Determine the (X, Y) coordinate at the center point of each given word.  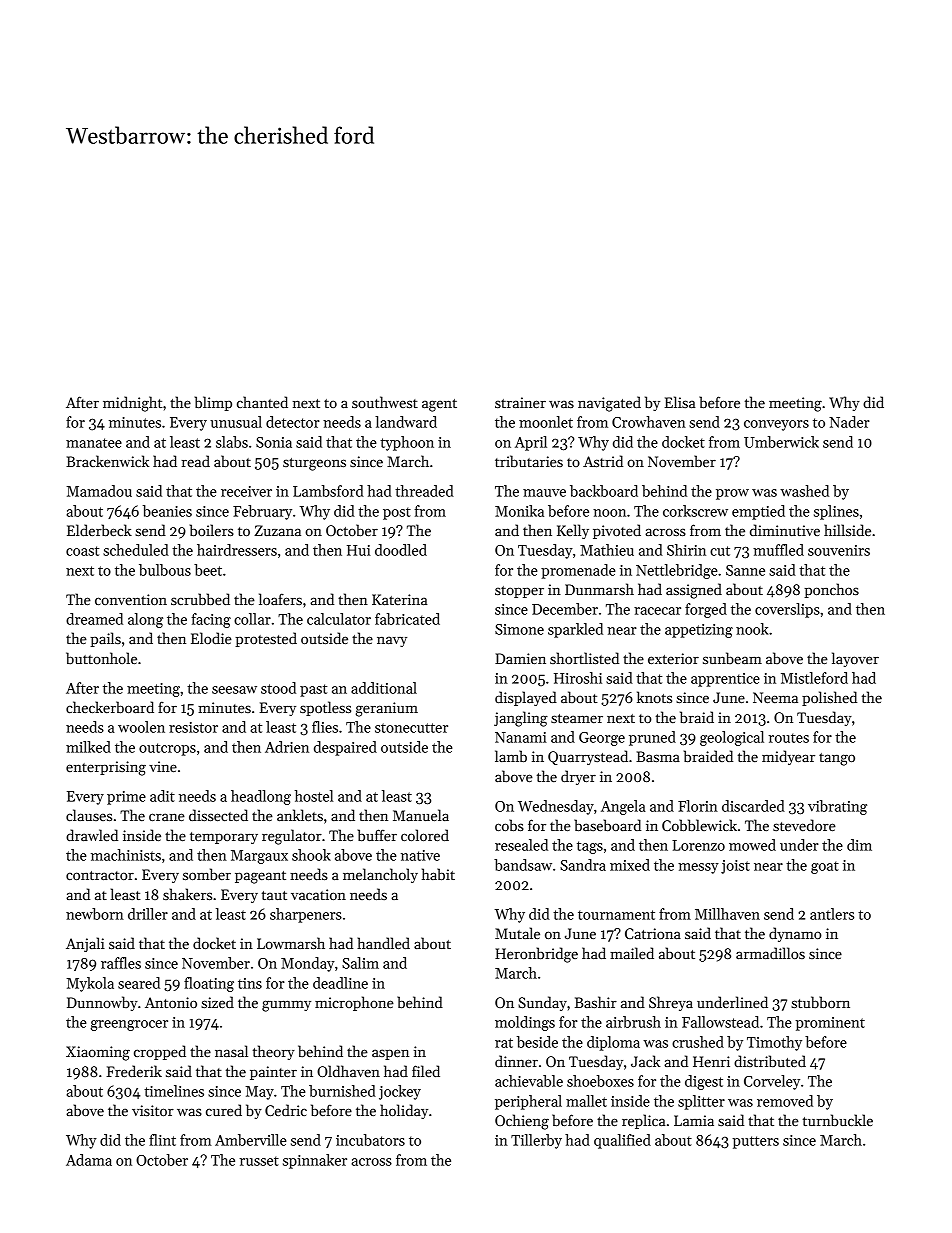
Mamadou (99, 491)
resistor (193, 727)
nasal (231, 1051)
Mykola (90, 984)
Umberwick (781, 442)
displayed (526, 698)
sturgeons (314, 464)
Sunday (542, 1003)
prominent (830, 1024)
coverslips (787, 610)
